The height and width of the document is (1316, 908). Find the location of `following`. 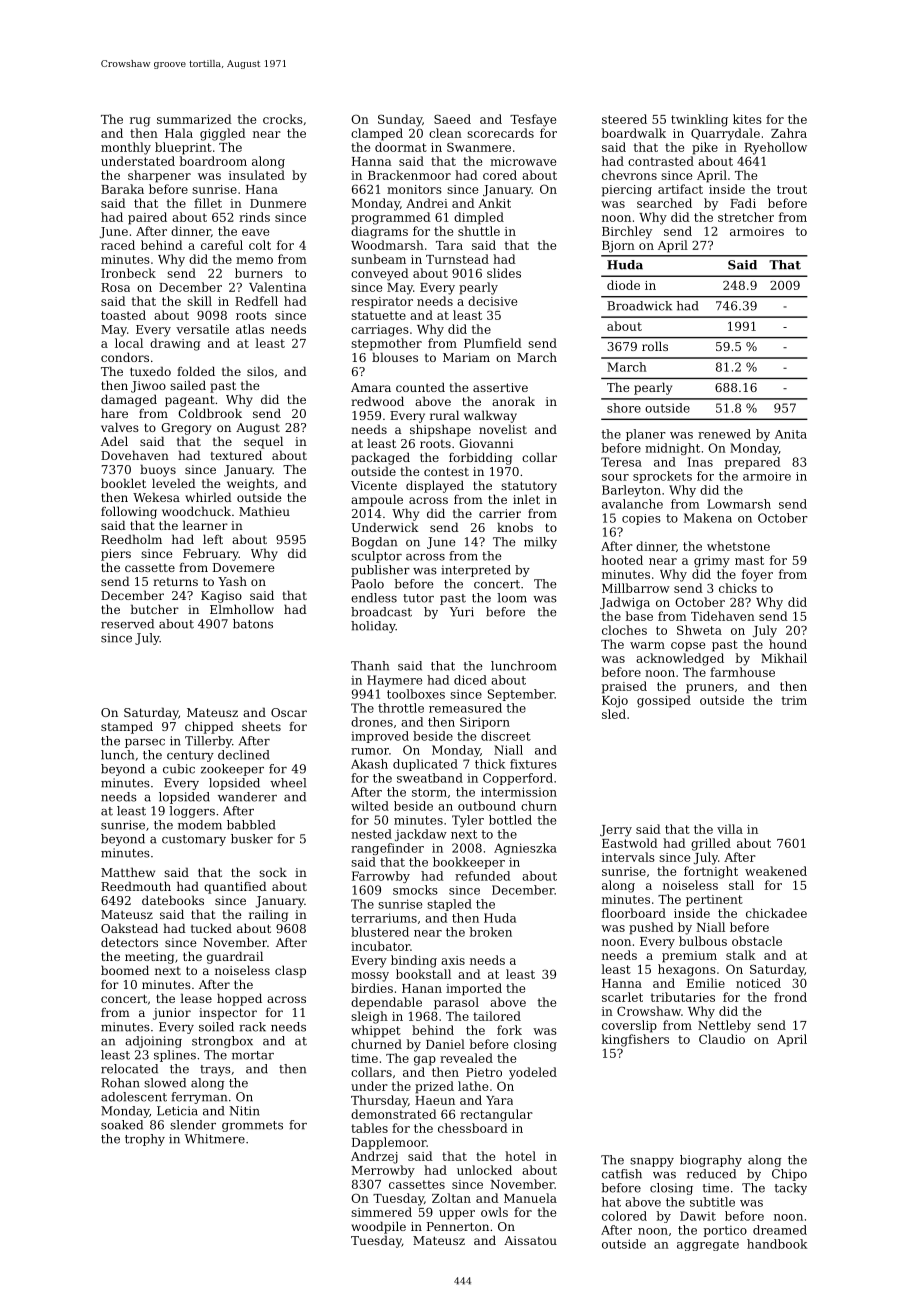

following is located at coordinates (129, 512).
